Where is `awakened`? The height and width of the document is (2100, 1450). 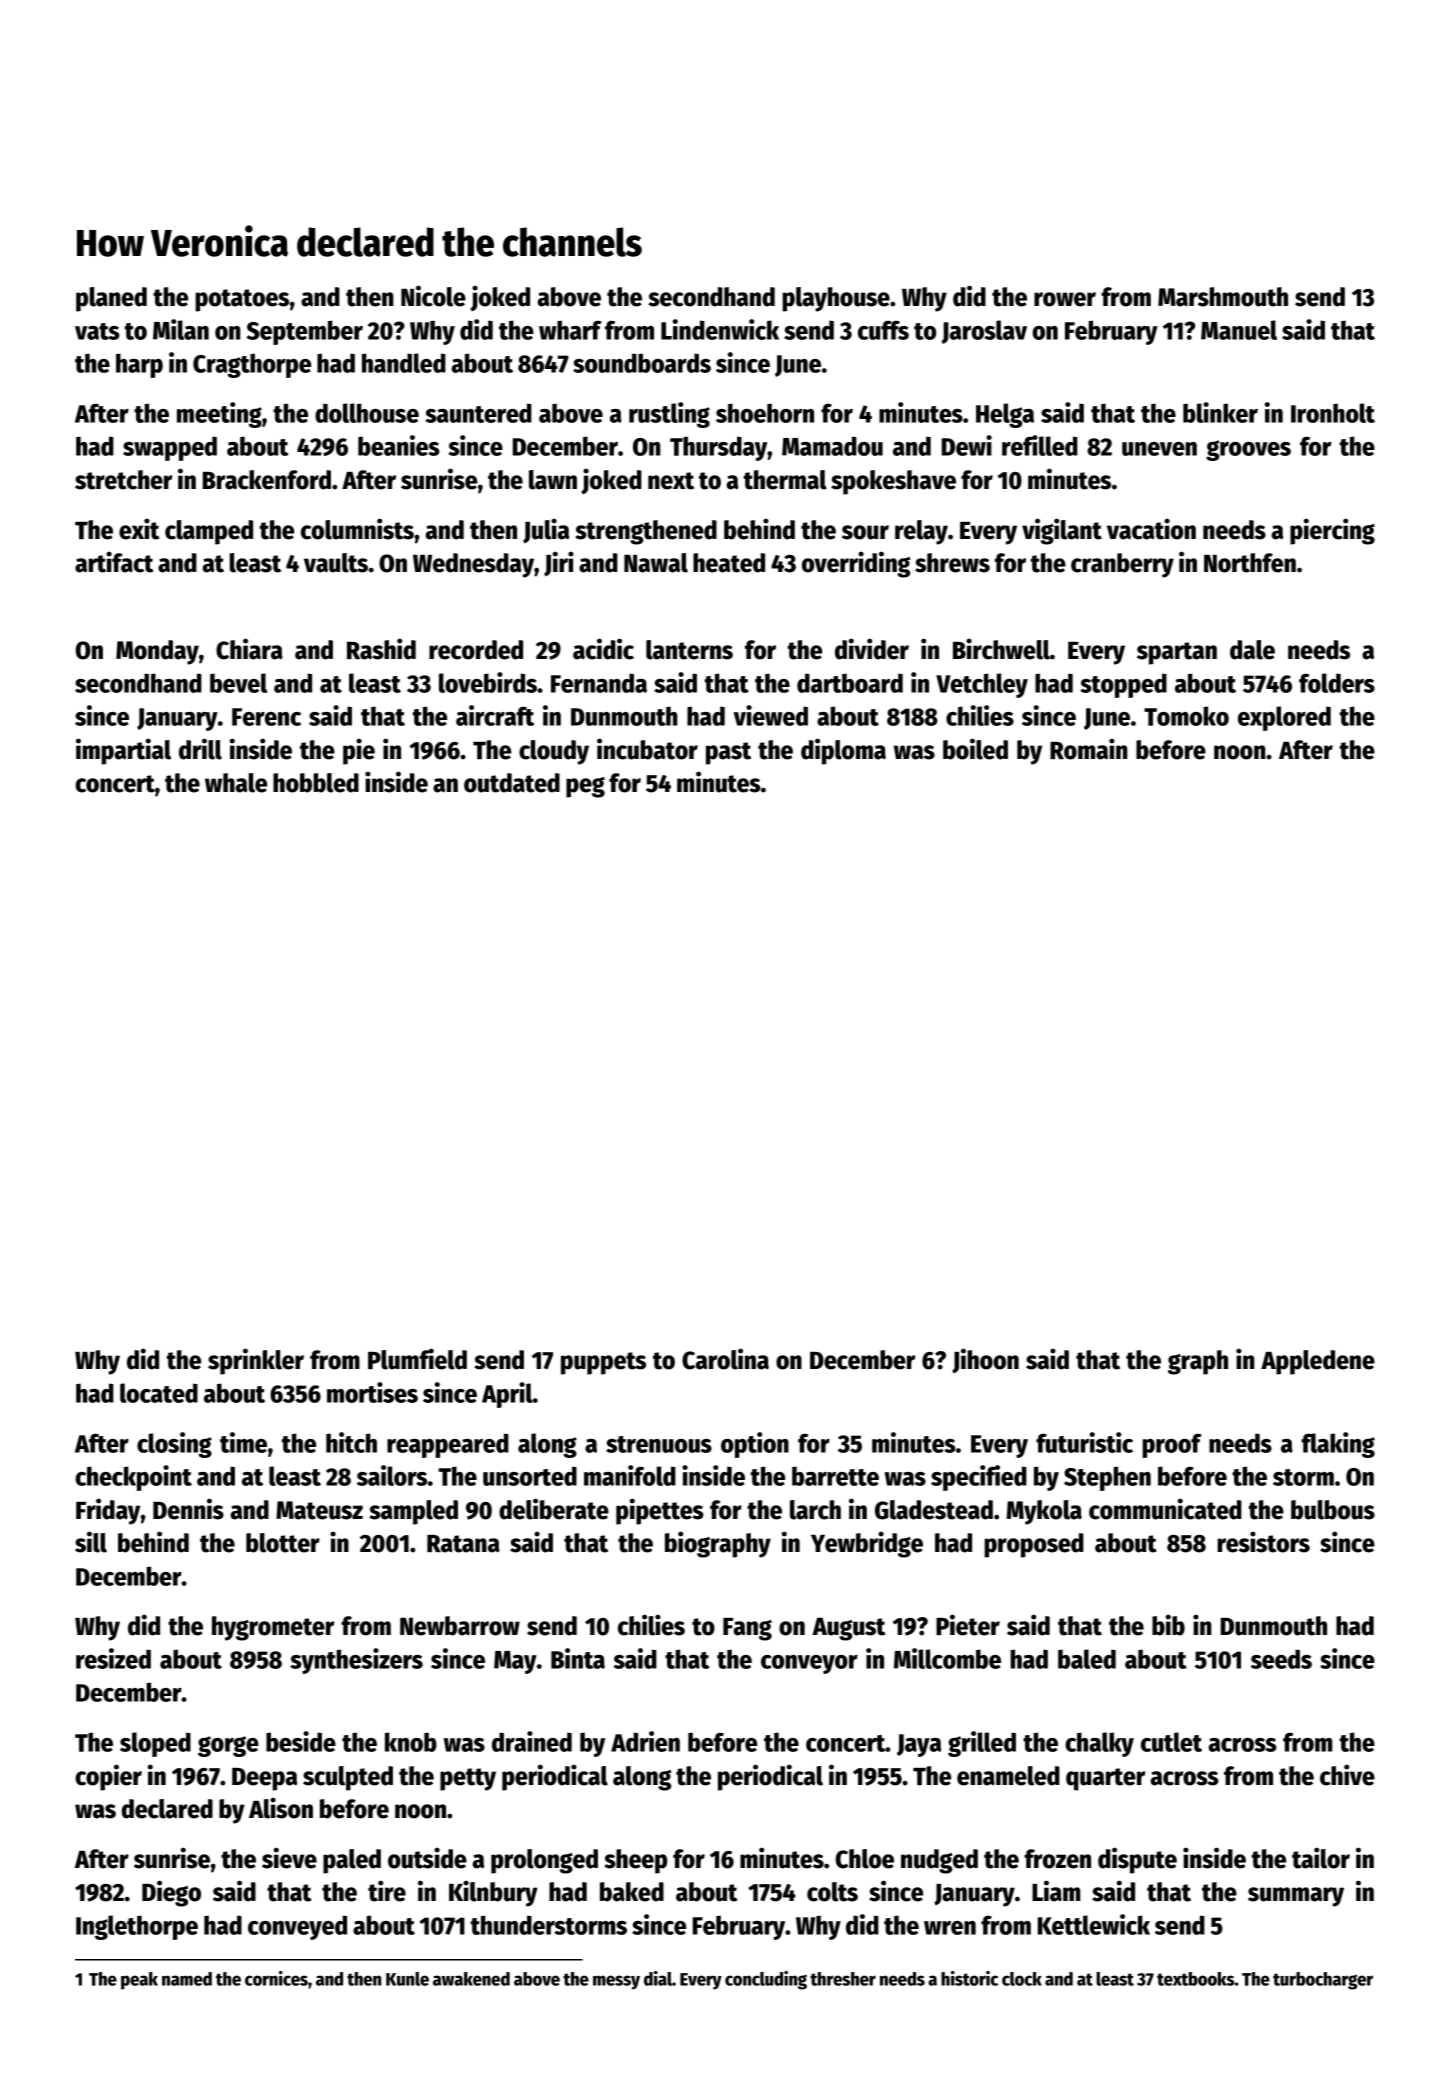 awakened is located at coordinates (471, 1979).
